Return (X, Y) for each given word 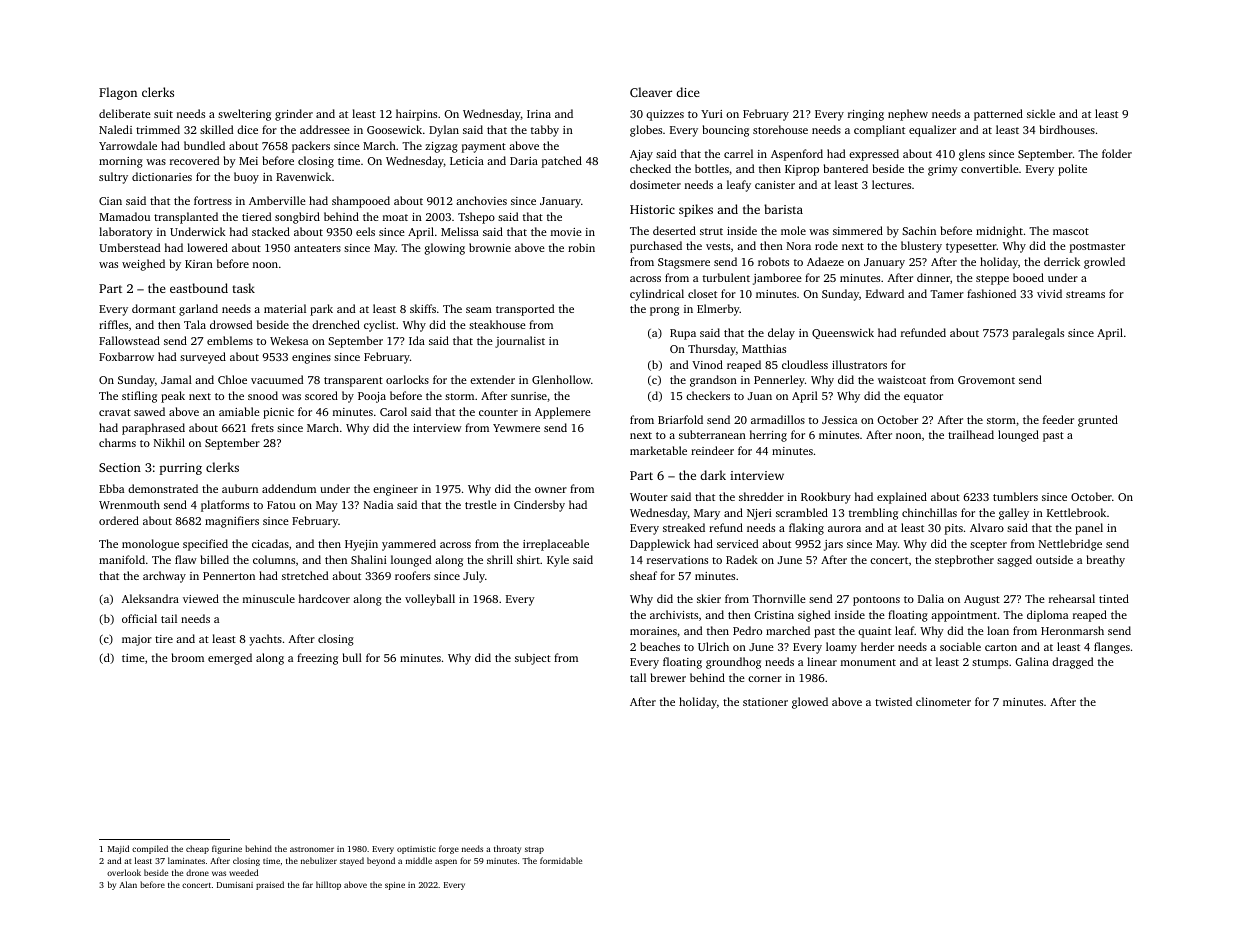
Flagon (118, 93)
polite (1072, 170)
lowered (207, 247)
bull (352, 657)
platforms (225, 506)
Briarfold (680, 419)
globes (646, 131)
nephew (908, 115)
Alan (128, 884)
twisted (893, 701)
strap (534, 850)
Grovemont (986, 380)
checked (650, 168)
